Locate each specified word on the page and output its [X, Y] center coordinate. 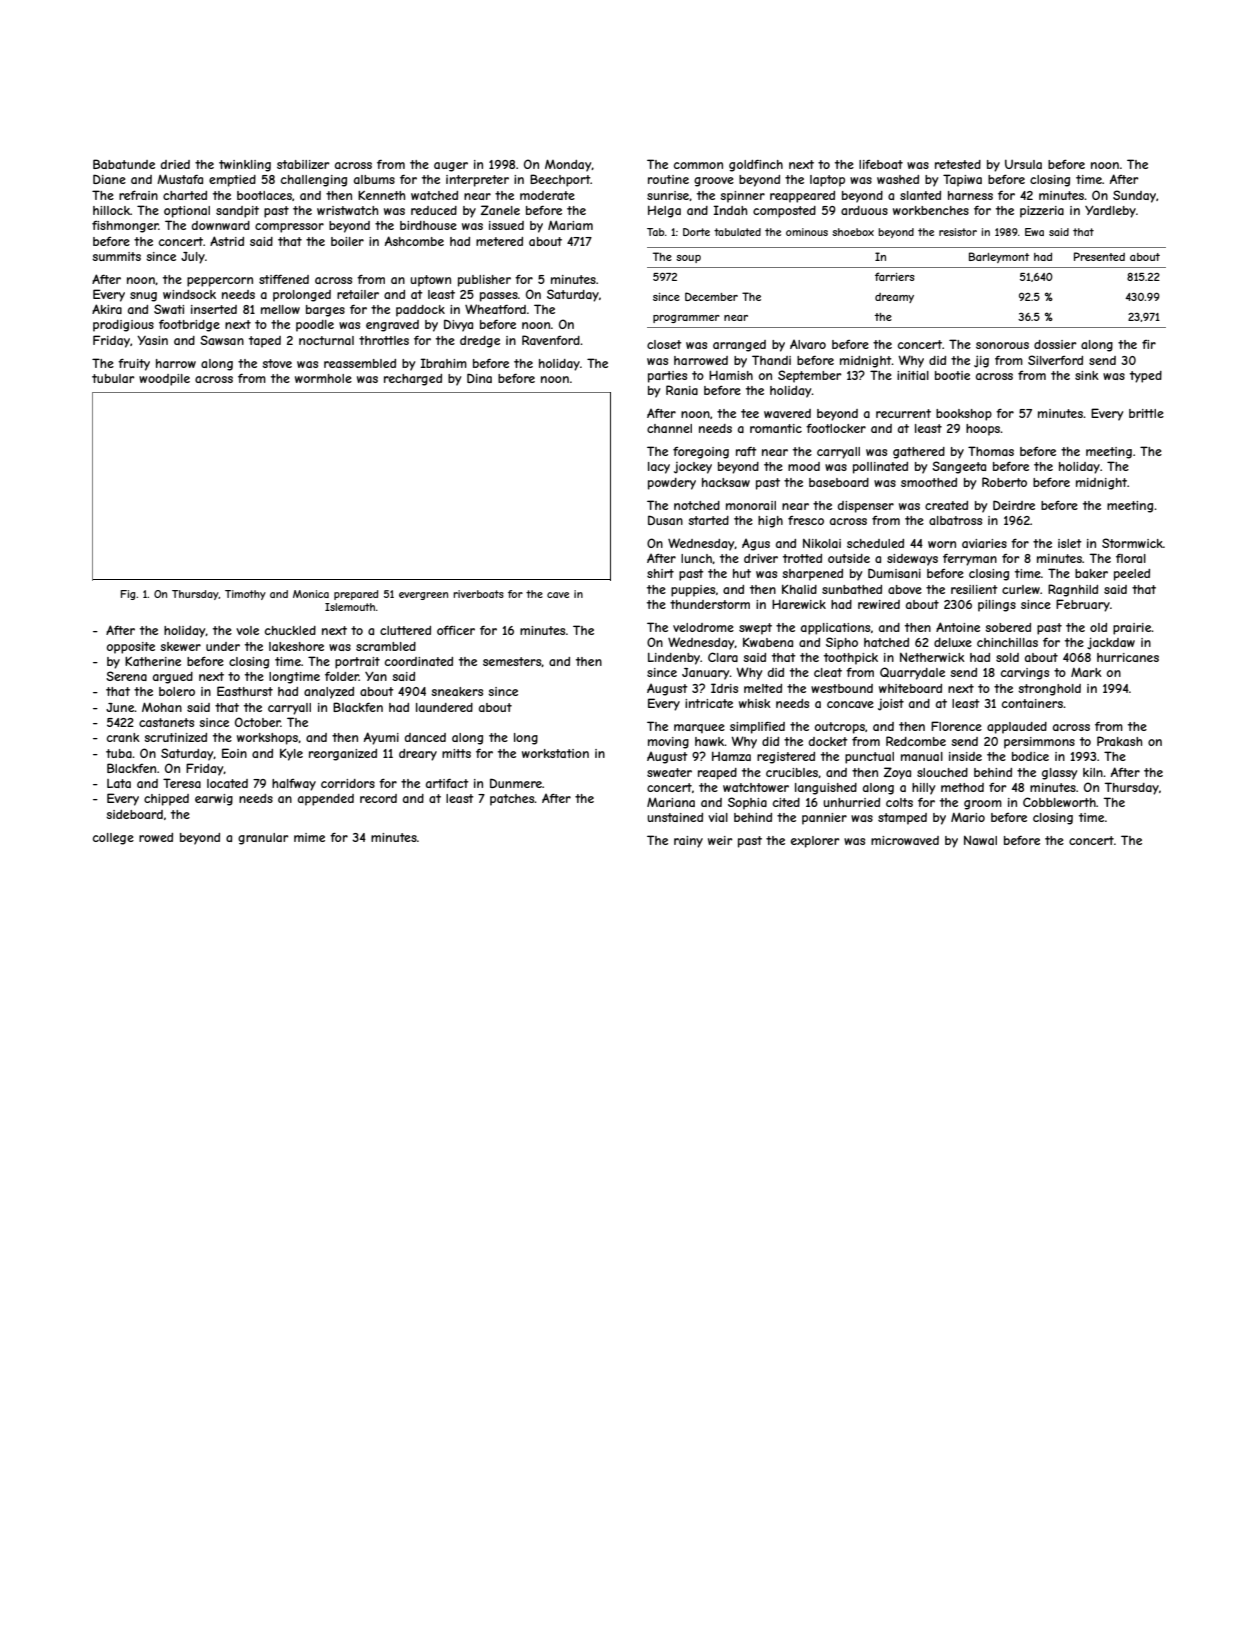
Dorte [696, 232]
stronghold [1049, 690]
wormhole [323, 378]
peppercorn [220, 282]
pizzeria [1042, 212]
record [378, 798]
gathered [919, 453]
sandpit [237, 212]
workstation [555, 753]
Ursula [1023, 164]
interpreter [477, 181]
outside [849, 558]
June [120, 707]
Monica [311, 594]
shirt [660, 573]
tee [750, 413]
